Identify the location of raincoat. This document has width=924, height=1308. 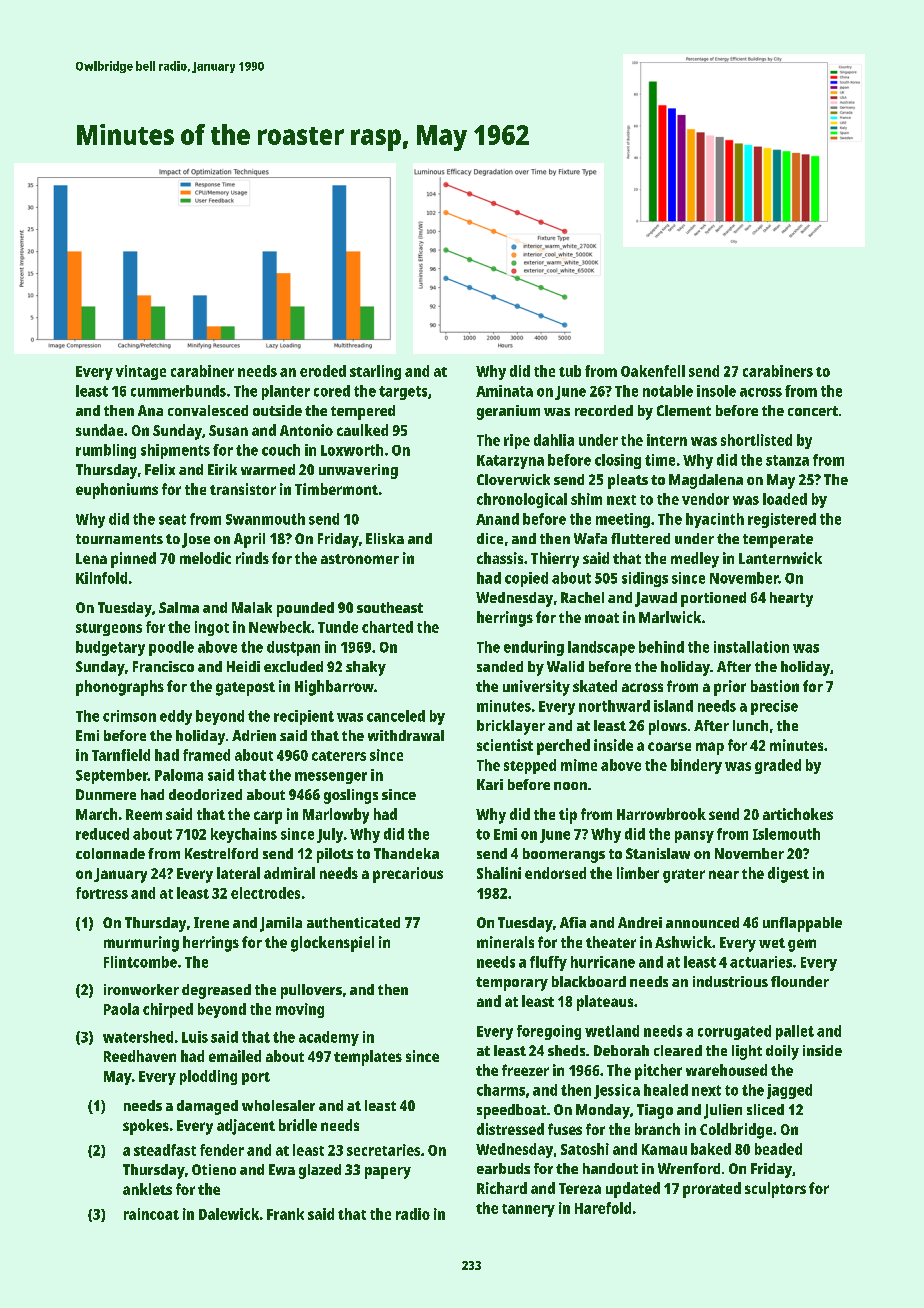
(151, 1214).
